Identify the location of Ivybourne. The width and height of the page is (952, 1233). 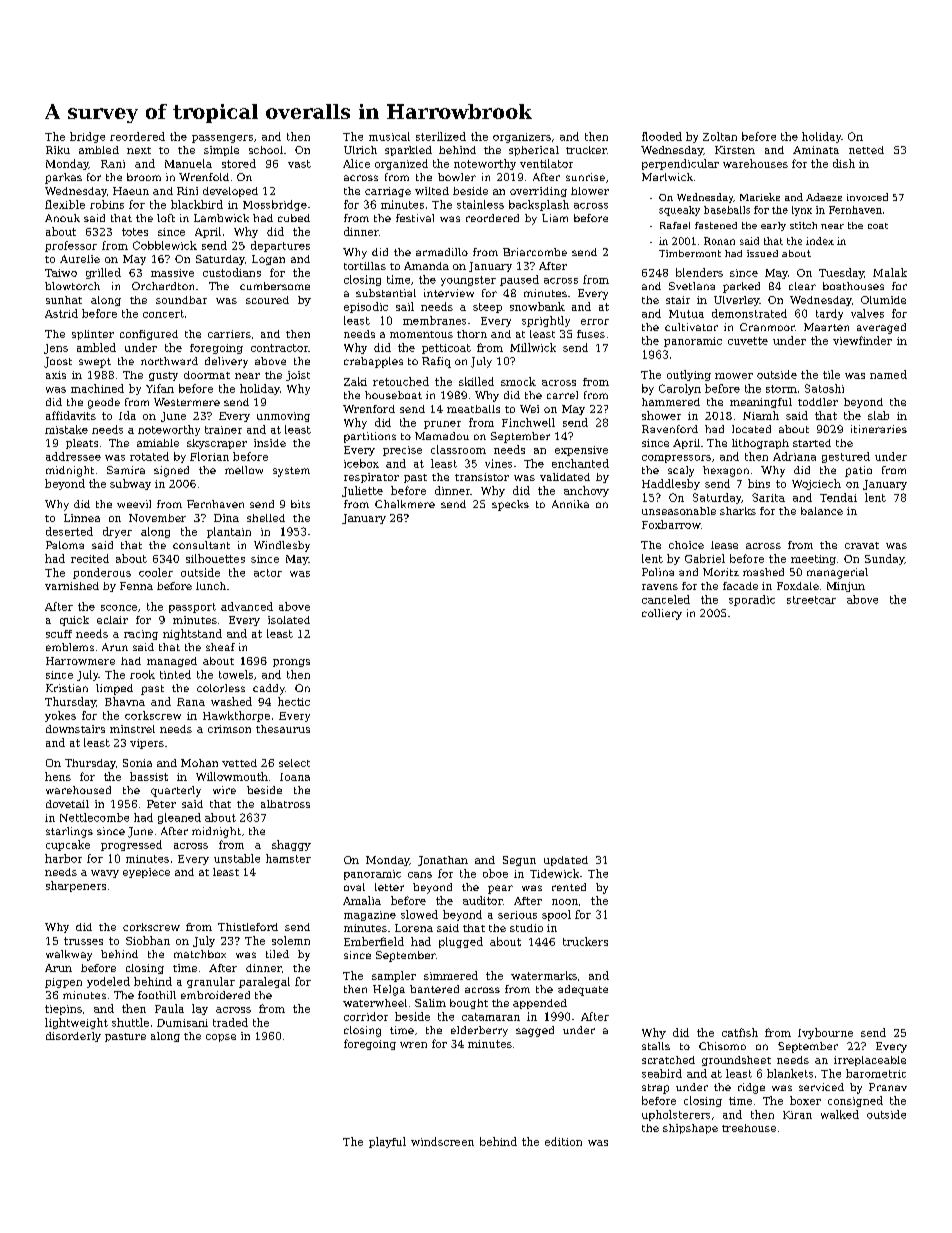
(825, 1033).
